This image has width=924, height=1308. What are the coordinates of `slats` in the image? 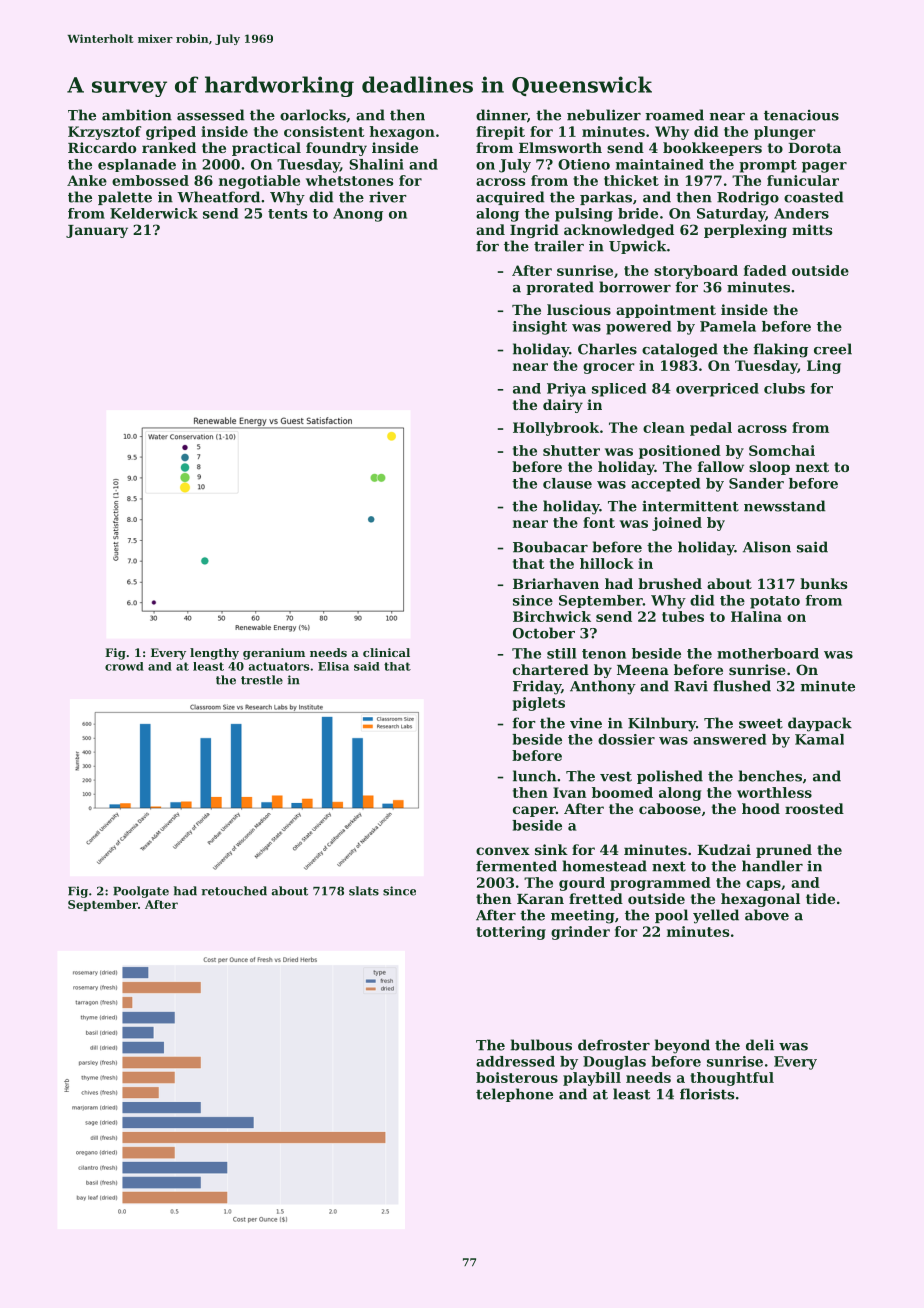 It's located at (364, 891).
